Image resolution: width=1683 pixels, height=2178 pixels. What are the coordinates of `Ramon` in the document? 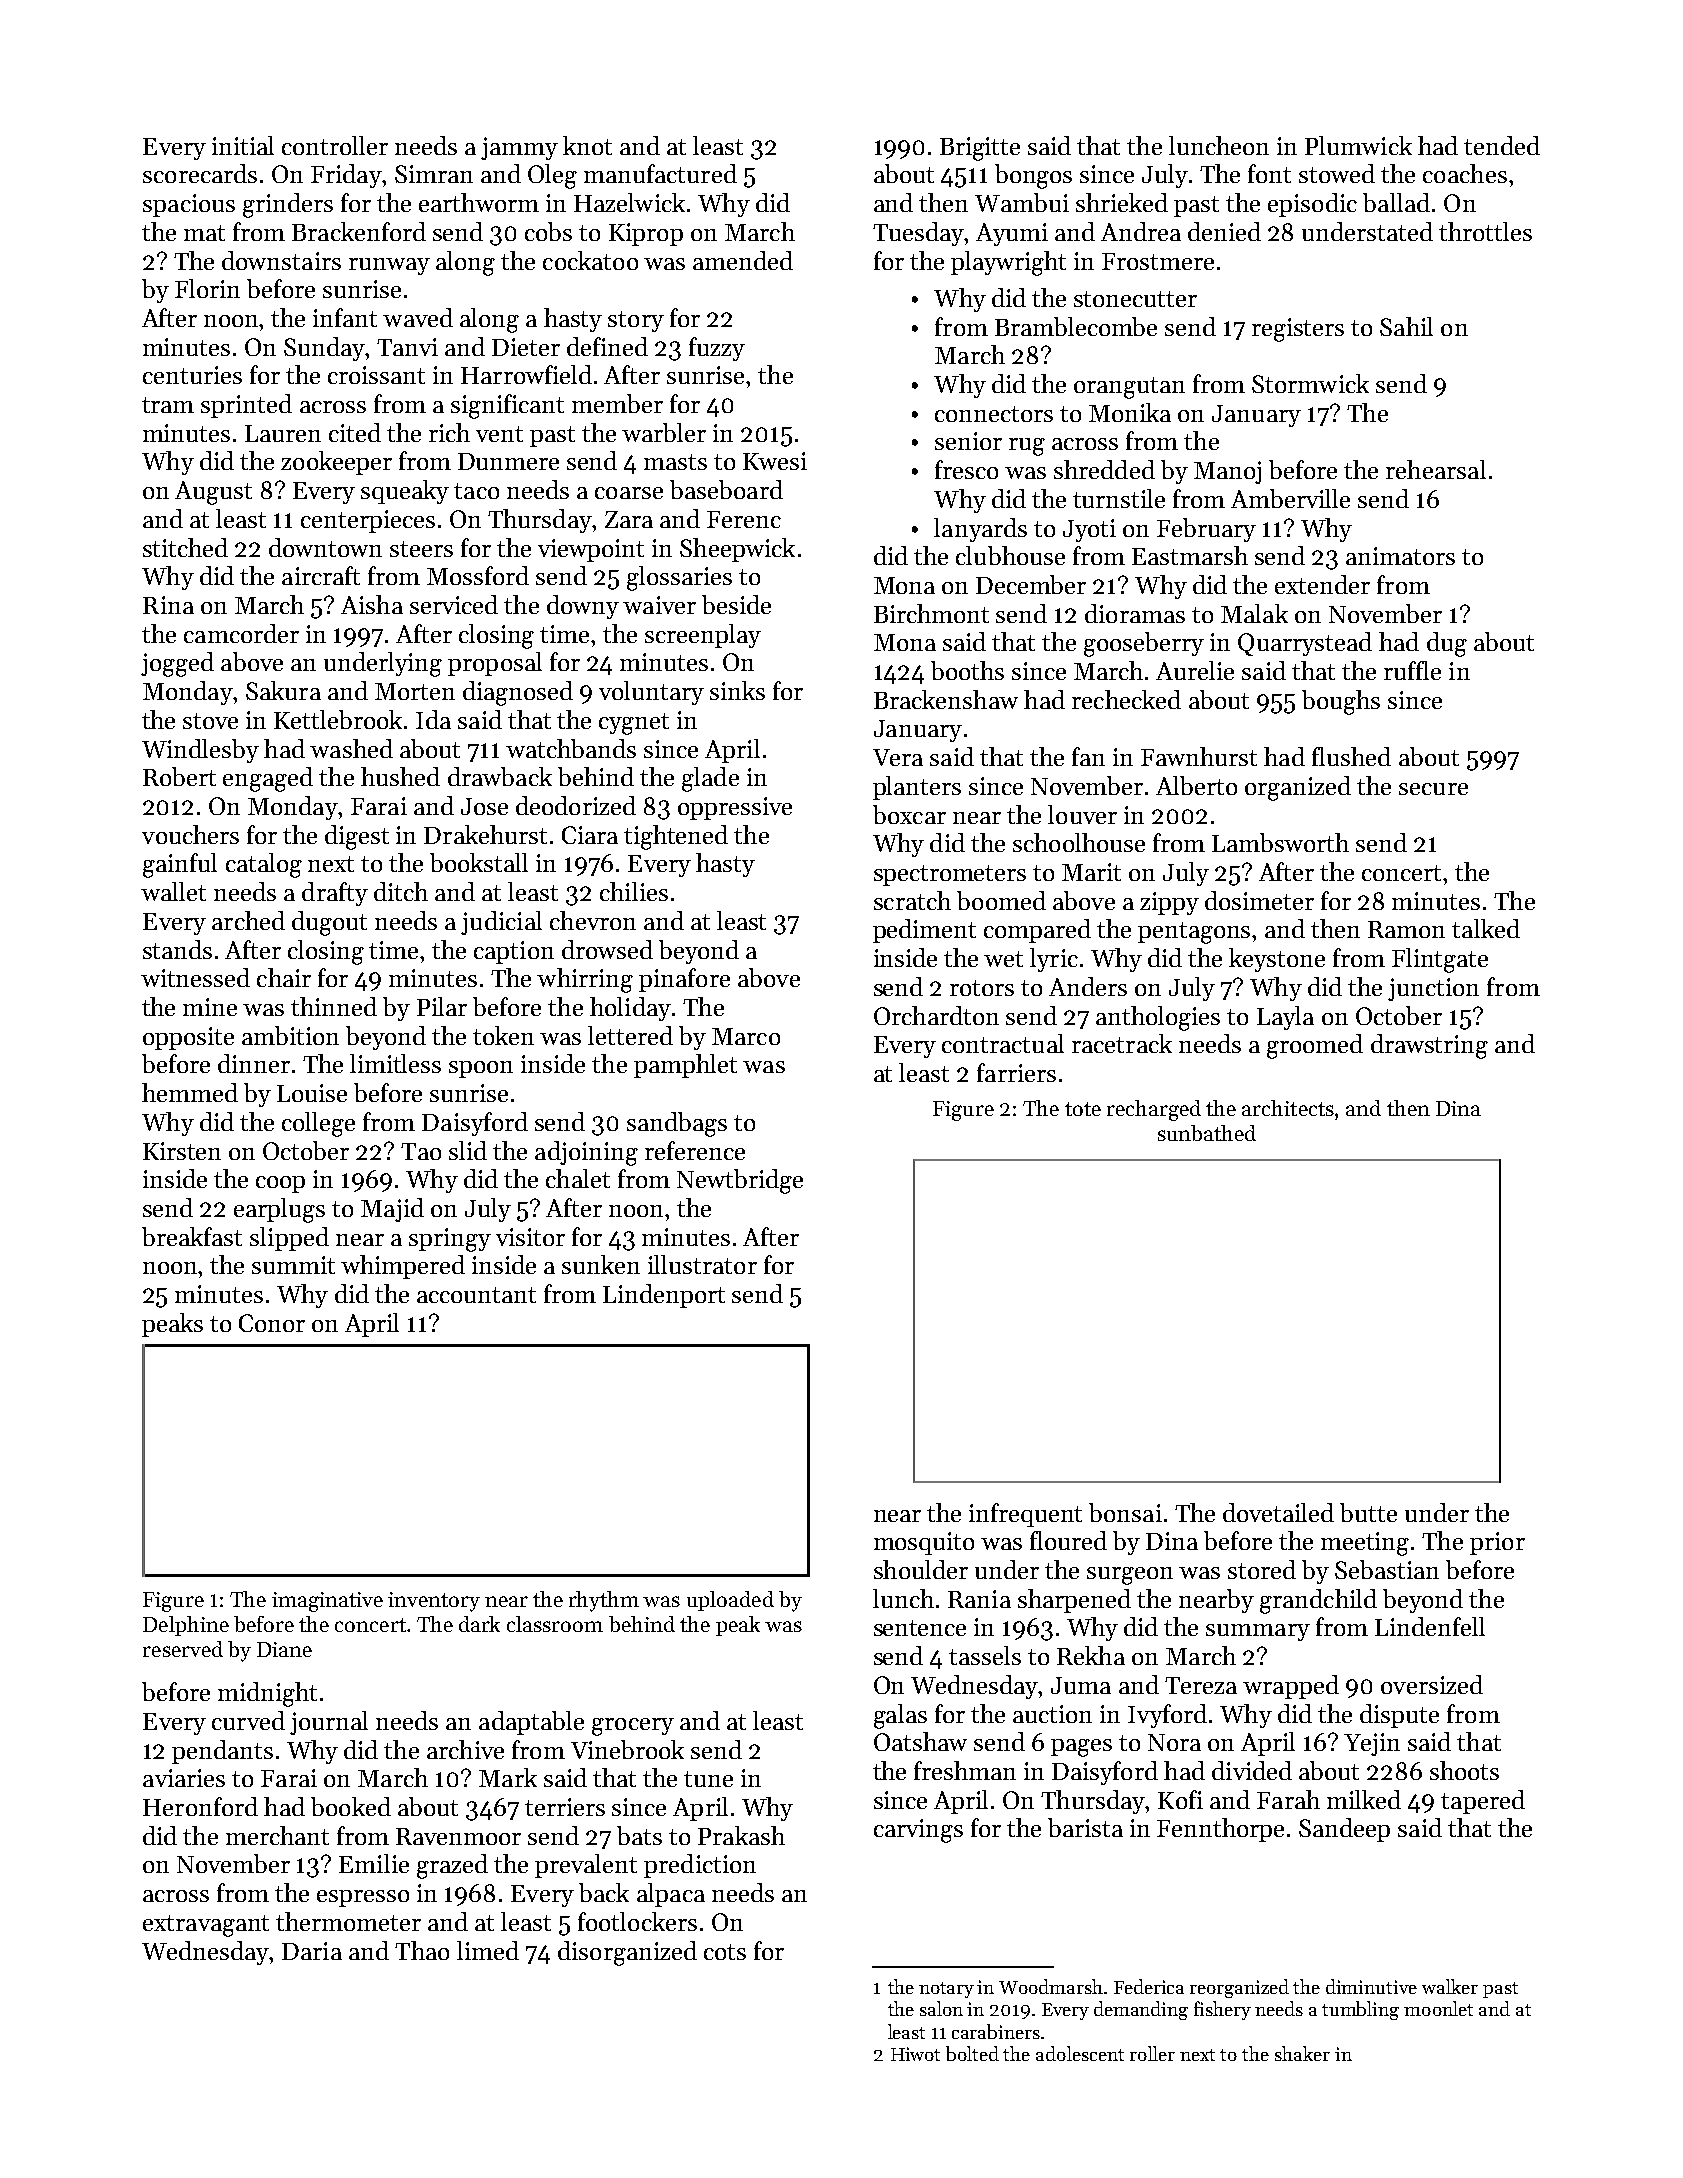 It's located at (1406, 929).
